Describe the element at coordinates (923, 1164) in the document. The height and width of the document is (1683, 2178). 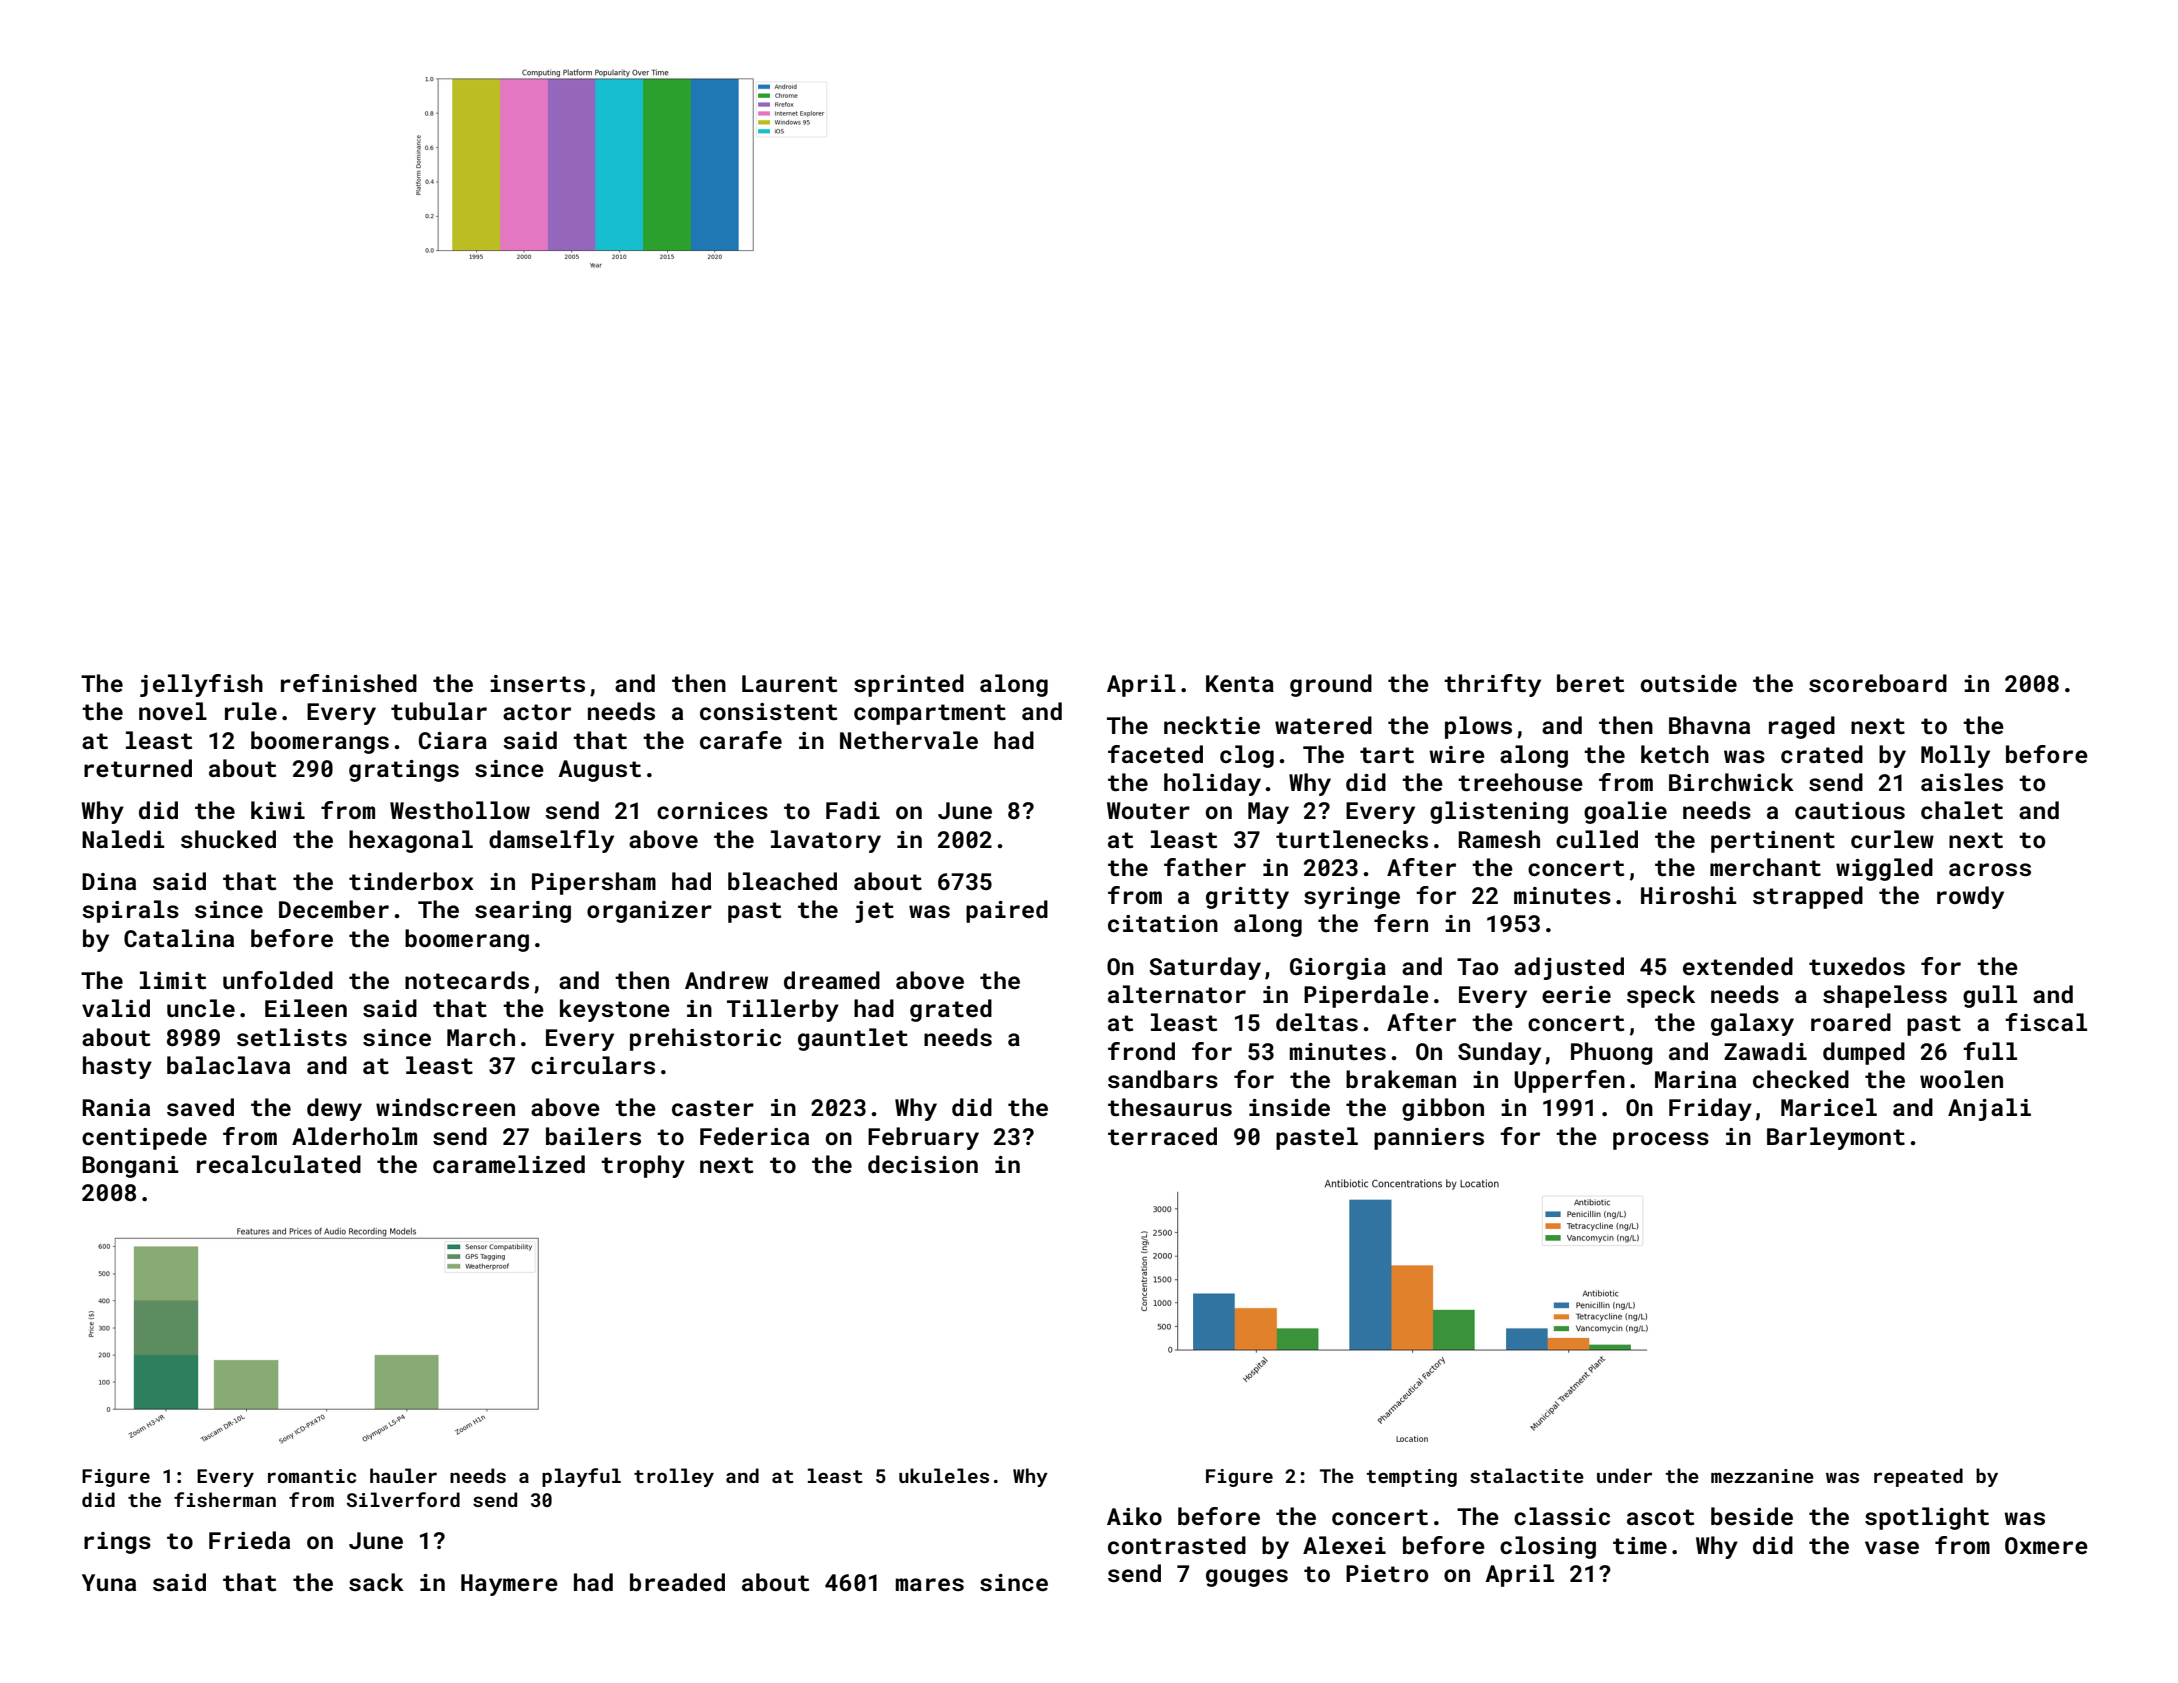
I see `decision` at that location.
